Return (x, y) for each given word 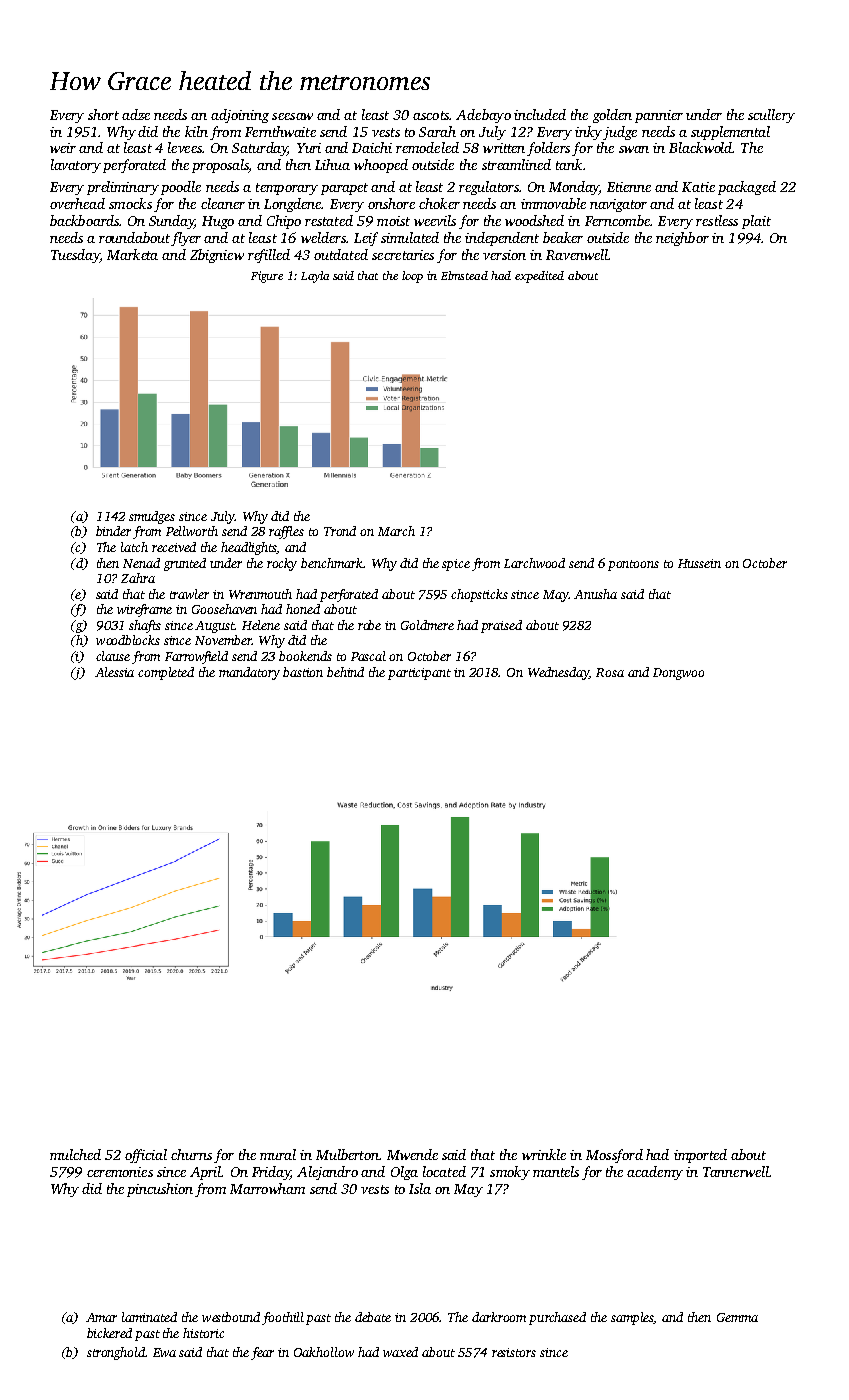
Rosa (610, 672)
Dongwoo (678, 674)
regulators (489, 188)
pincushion (160, 1190)
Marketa (132, 254)
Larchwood (534, 563)
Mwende (412, 1154)
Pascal (368, 656)
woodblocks (128, 640)
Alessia (114, 672)
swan (634, 149)
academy (655, 1173)
